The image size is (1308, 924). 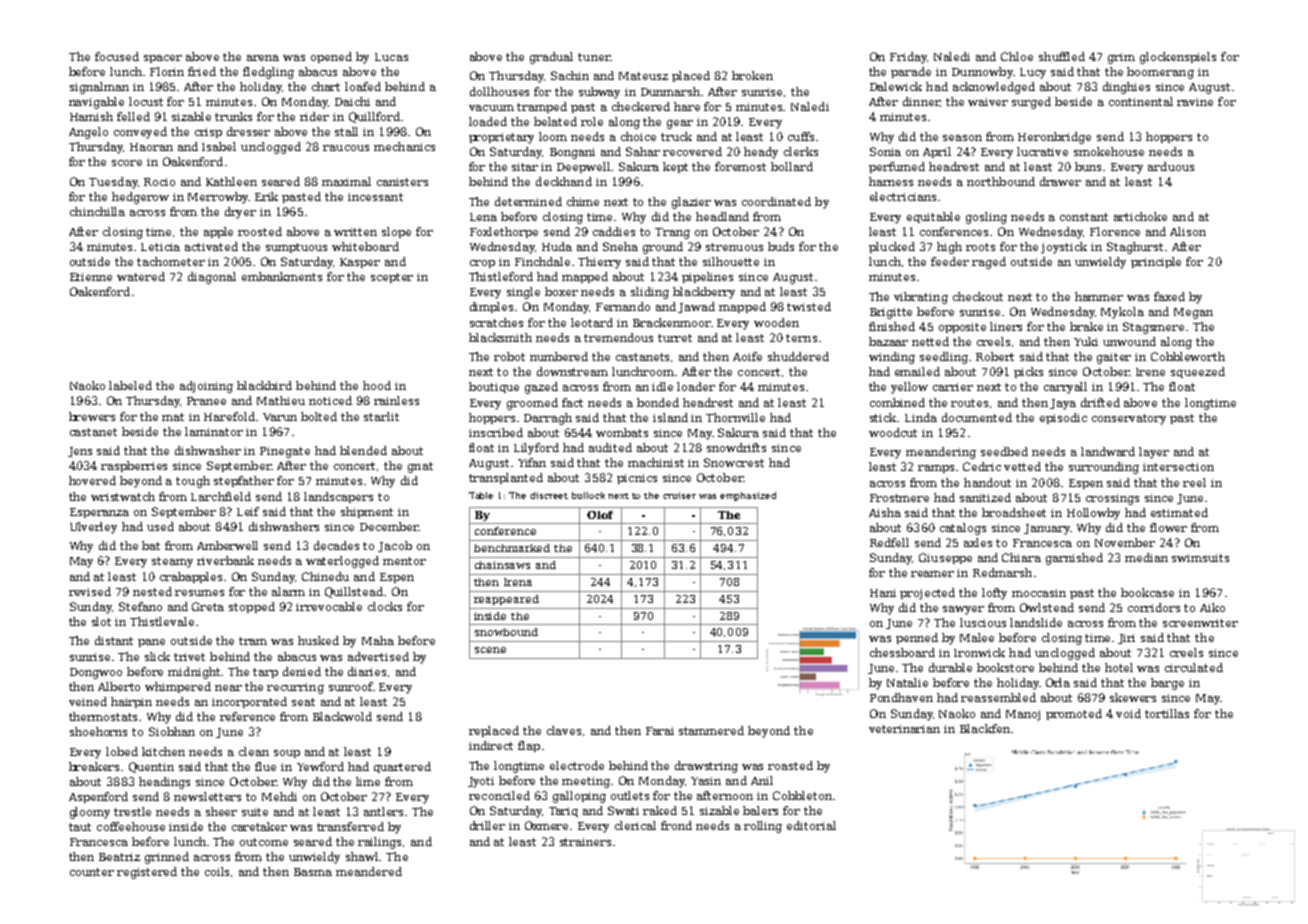 I want to click on spacer, so click(x=163, y=59).
